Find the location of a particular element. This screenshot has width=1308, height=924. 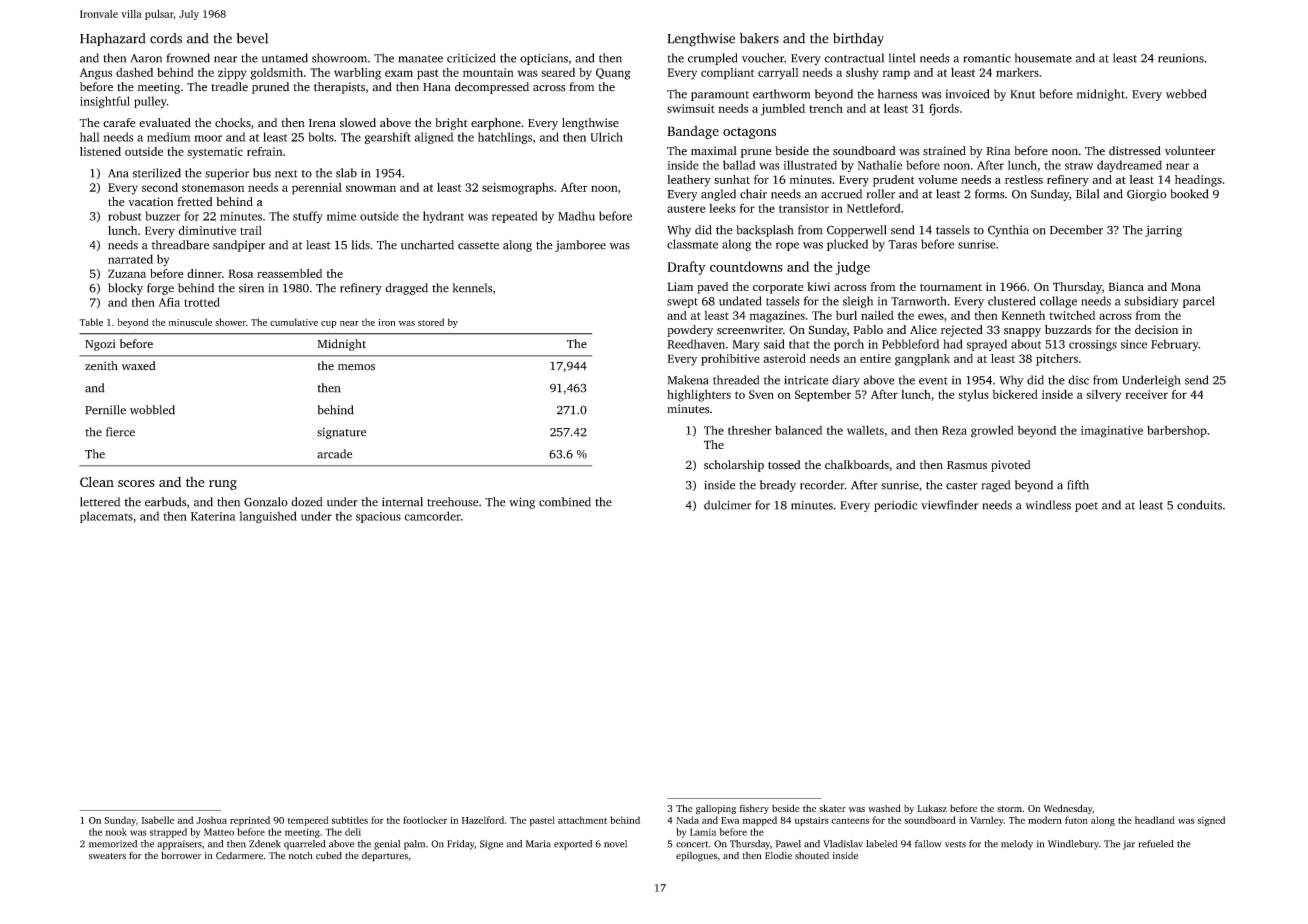

booked is located at coordinates (1189, 194).
